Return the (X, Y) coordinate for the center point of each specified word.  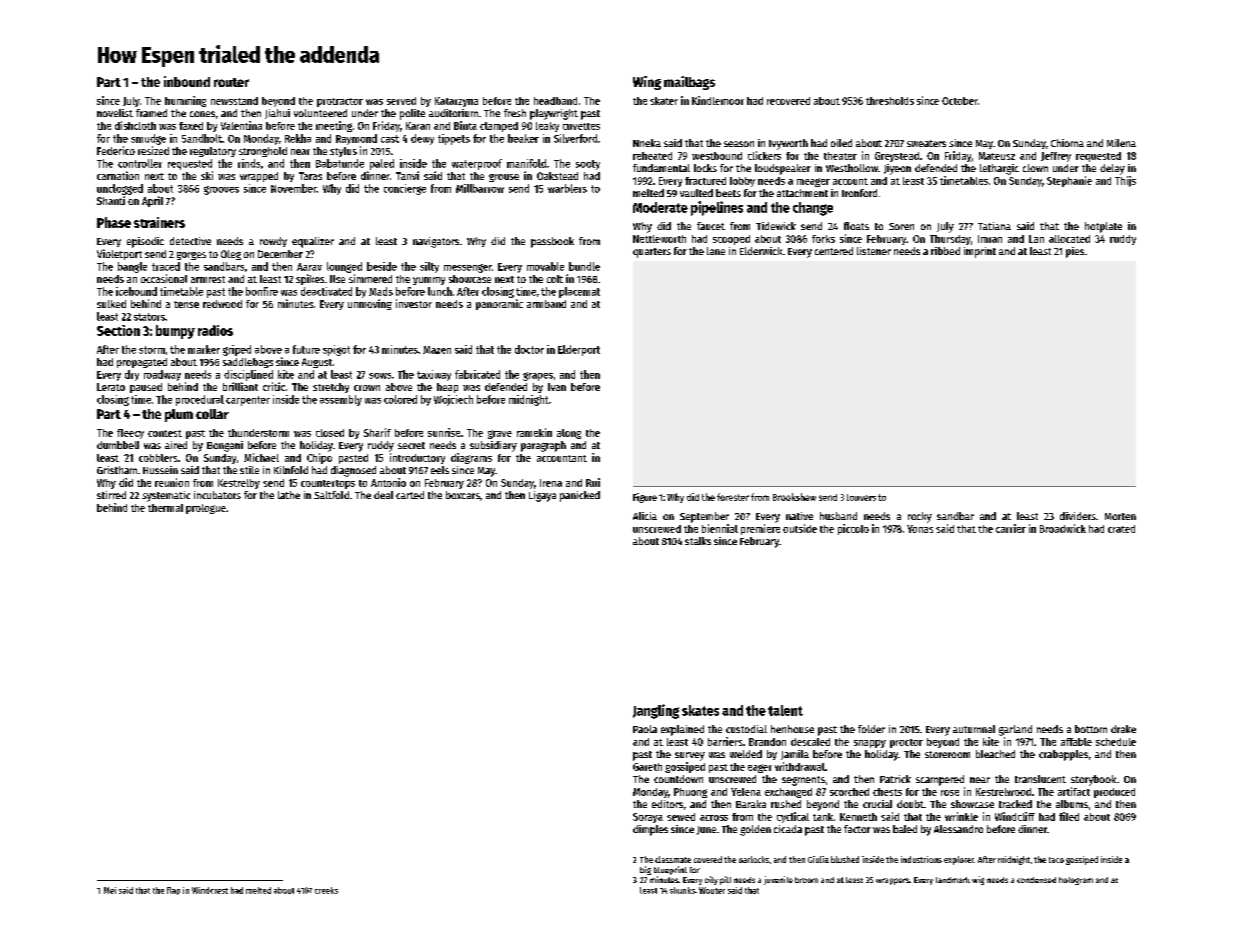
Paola (645, 729)
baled (905, 829)
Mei (110, 890)
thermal (165, 508)
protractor (340, 102)
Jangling (656, 711)
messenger (468, 268)
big (645, 870)
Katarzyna (456, 102)
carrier (1011, 528)
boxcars (463, 495)
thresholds (890, 101)
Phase (114, 222)
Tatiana (994, 226)
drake (1123, 729)
